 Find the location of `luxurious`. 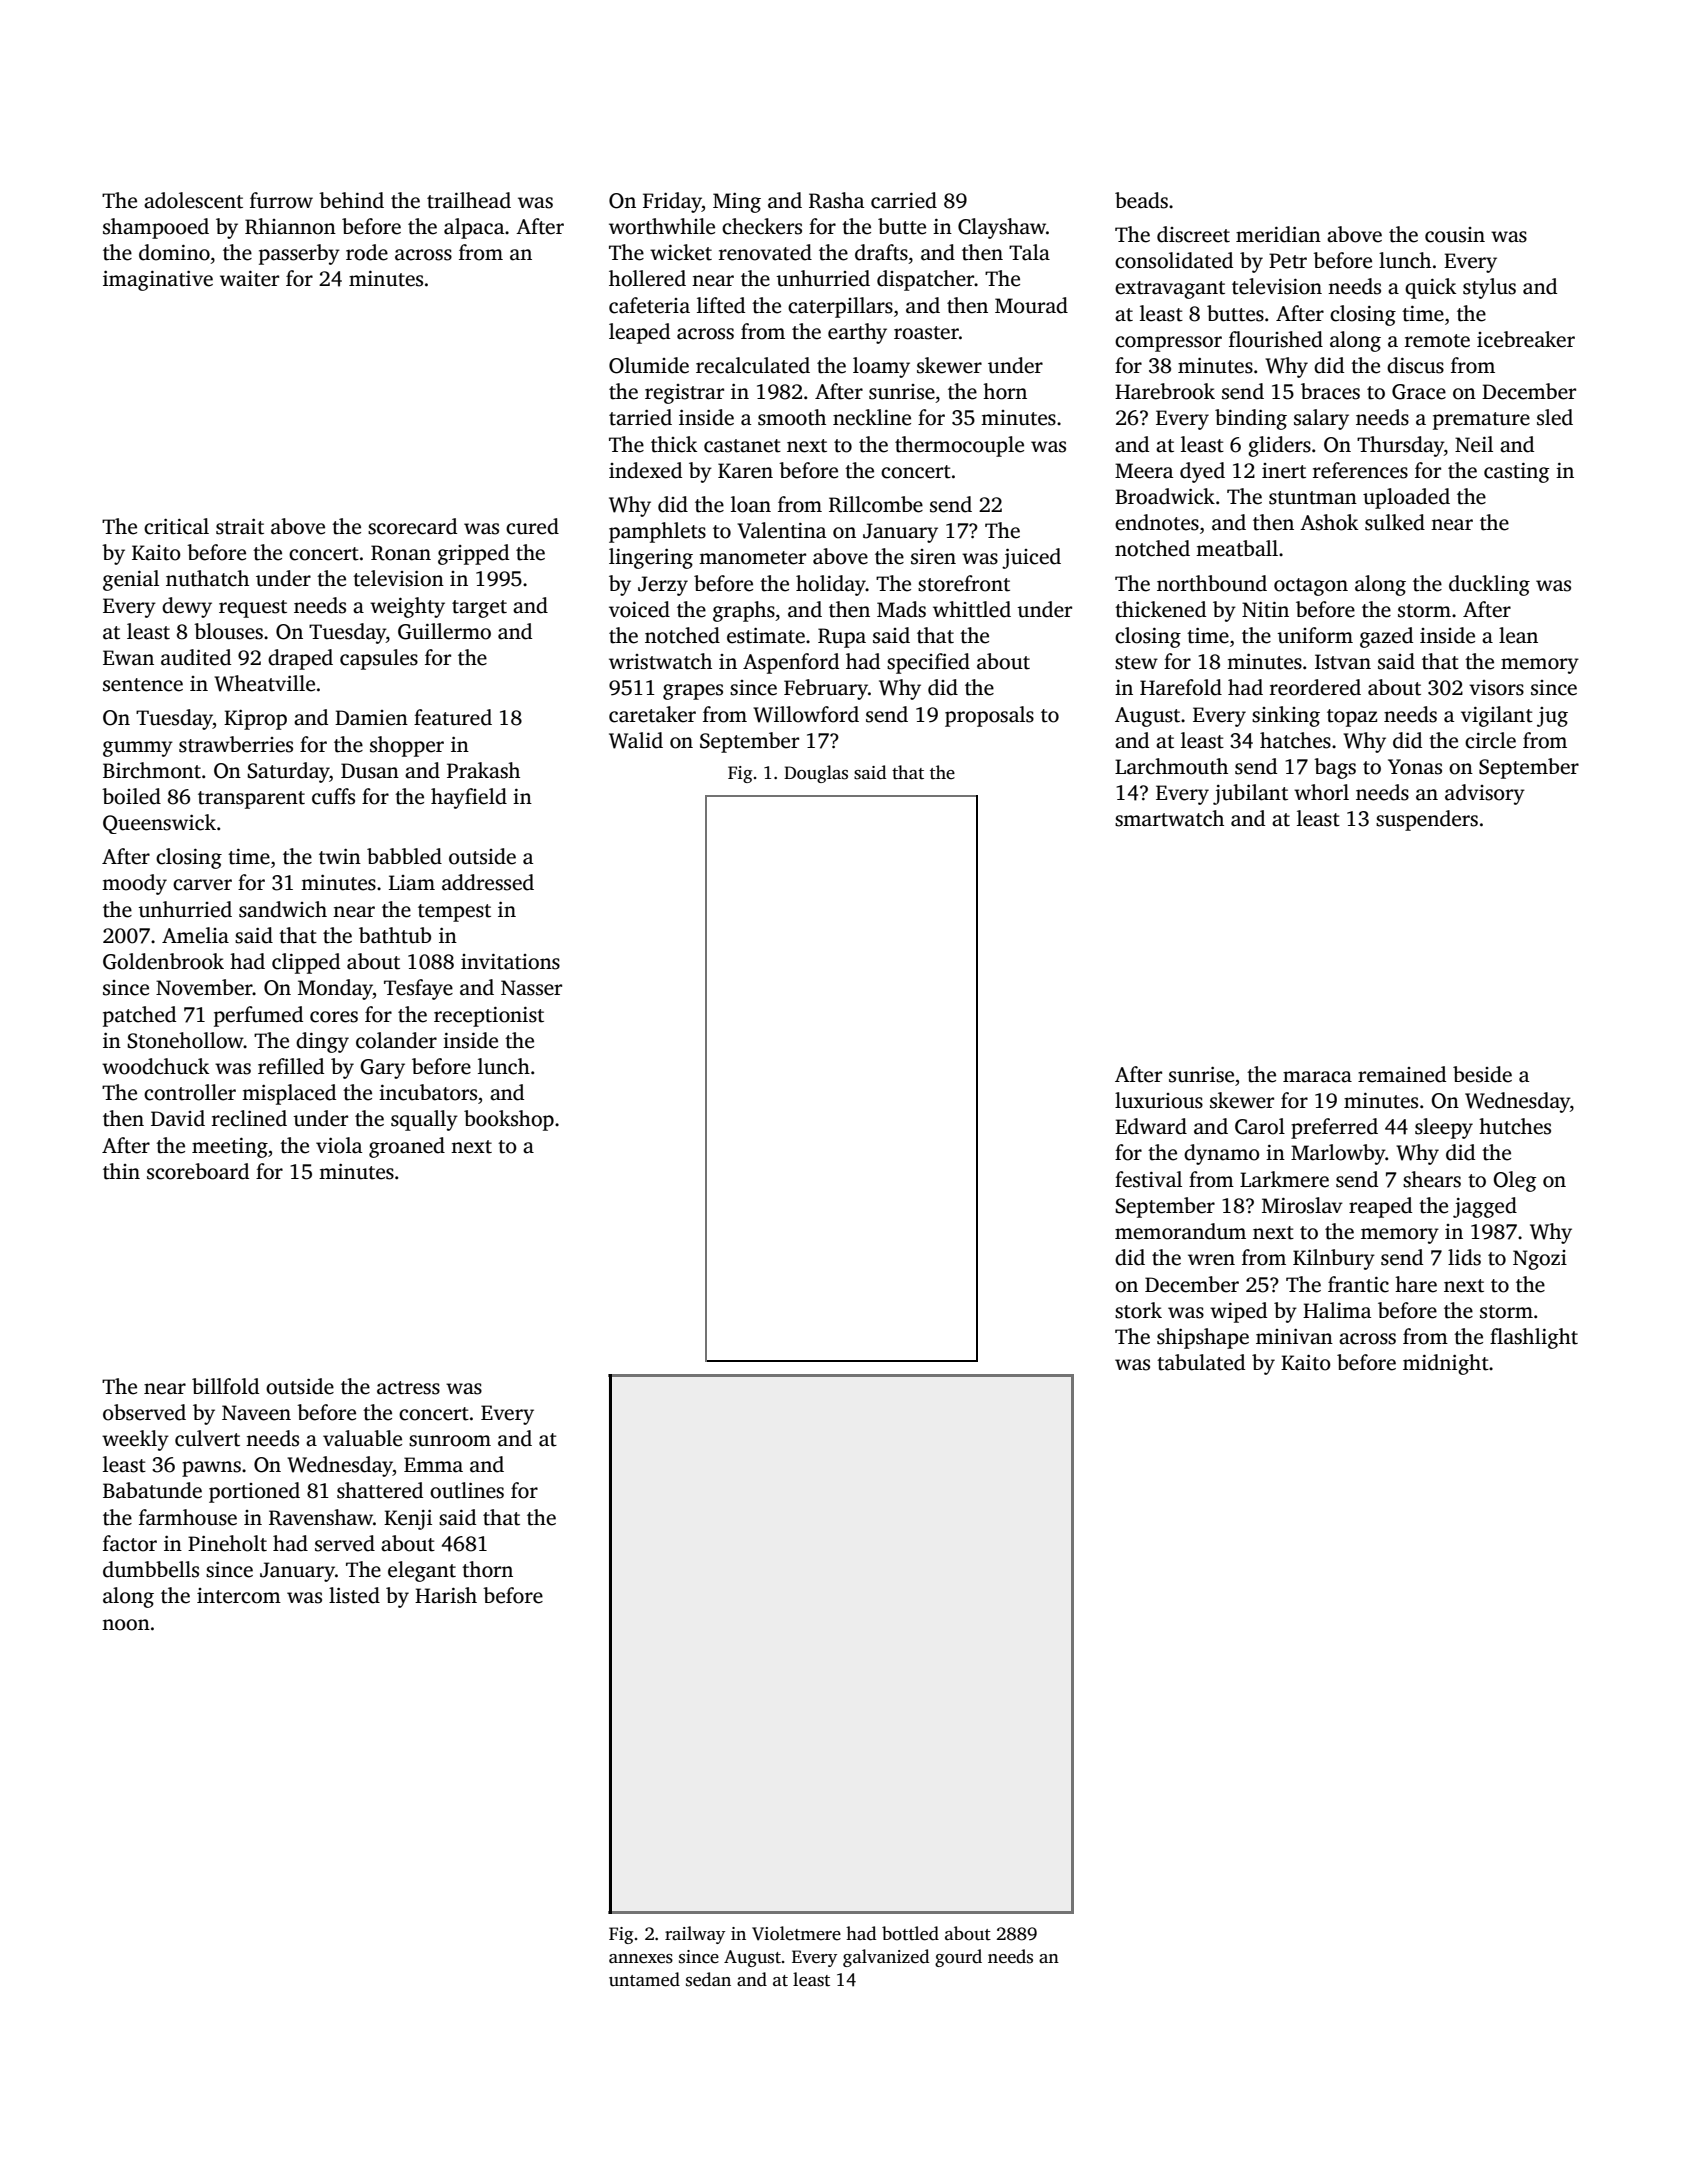

luxurious is located at coordinates (1159, 1100).
